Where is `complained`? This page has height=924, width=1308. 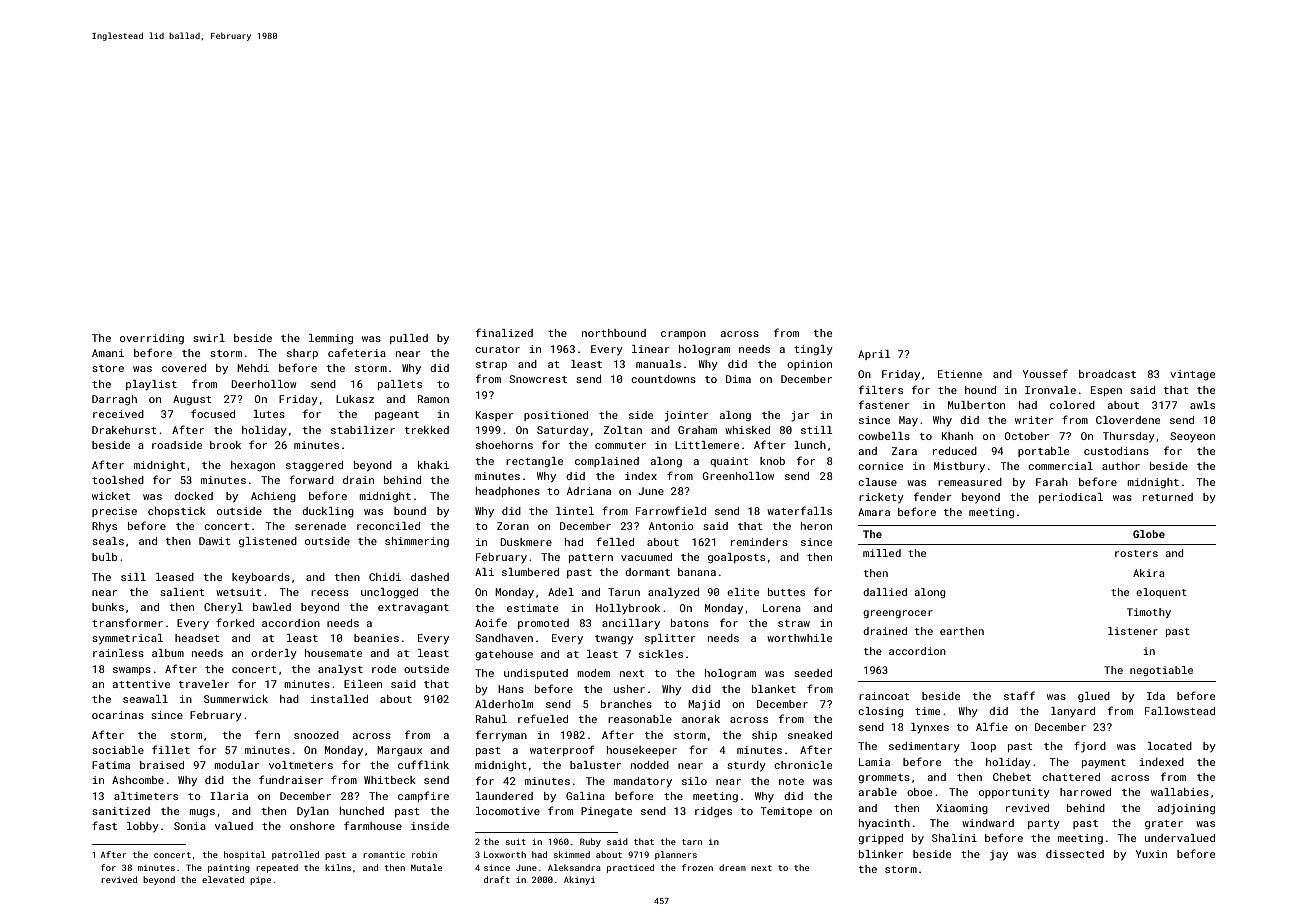
complained is located at coordinates (607, 462).
